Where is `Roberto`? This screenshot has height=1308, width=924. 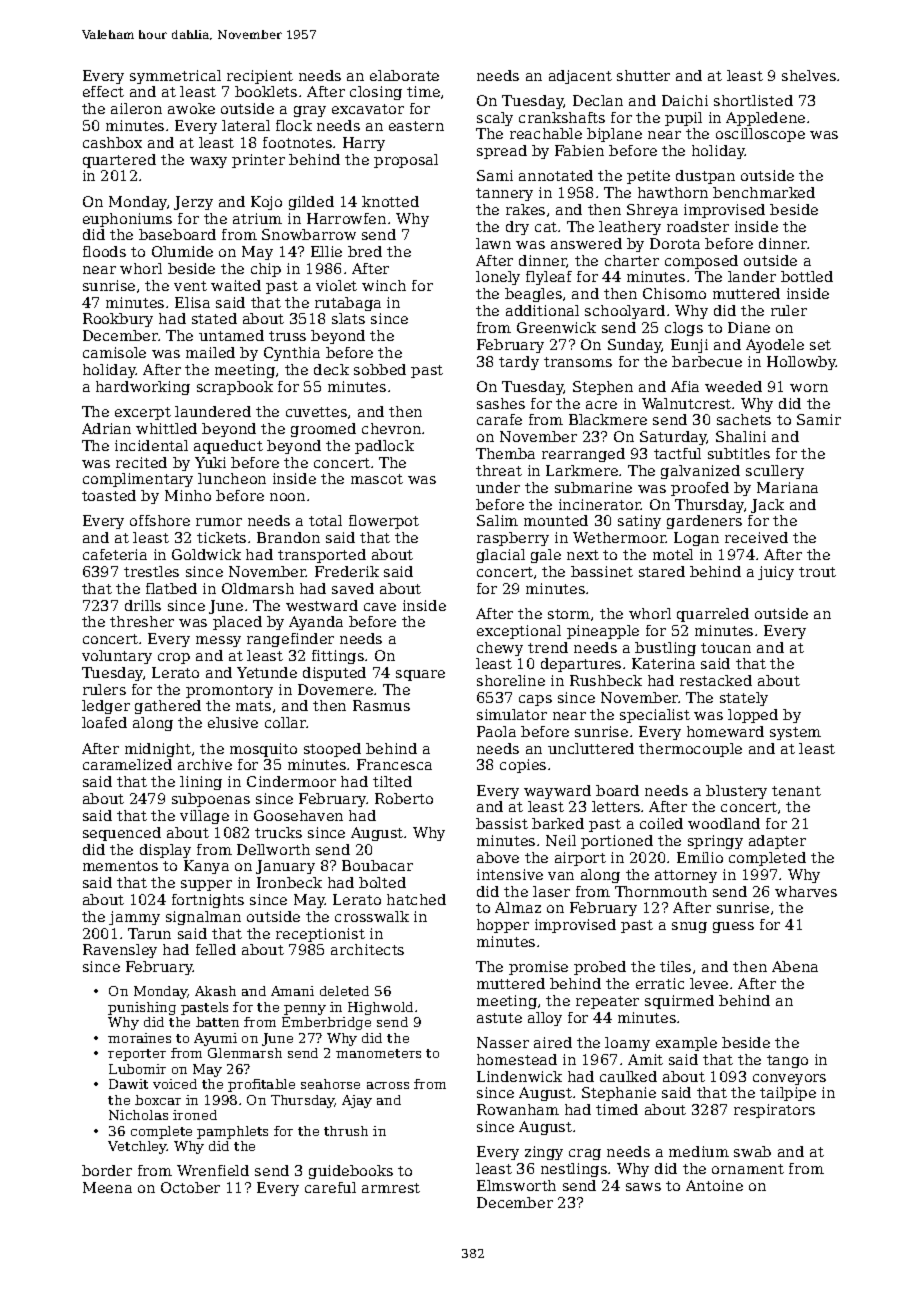
Roberto is located at coordinates (404, 798).
